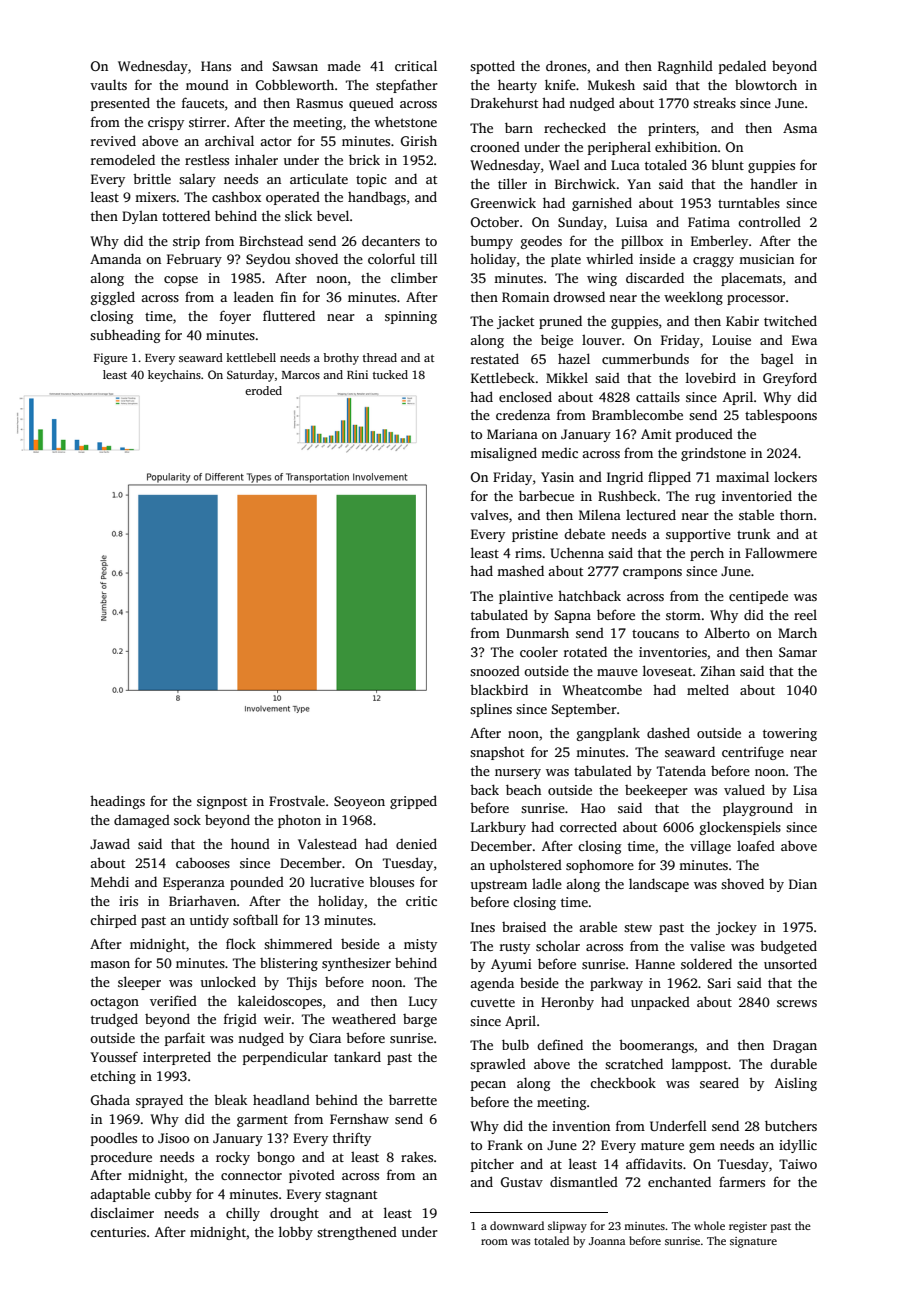 The width and height of the screenshot is (908, 1316). What do you see at coordinates (203, 102) in the screenshot?
I see `faucets` at bounding box center [203, 102].
